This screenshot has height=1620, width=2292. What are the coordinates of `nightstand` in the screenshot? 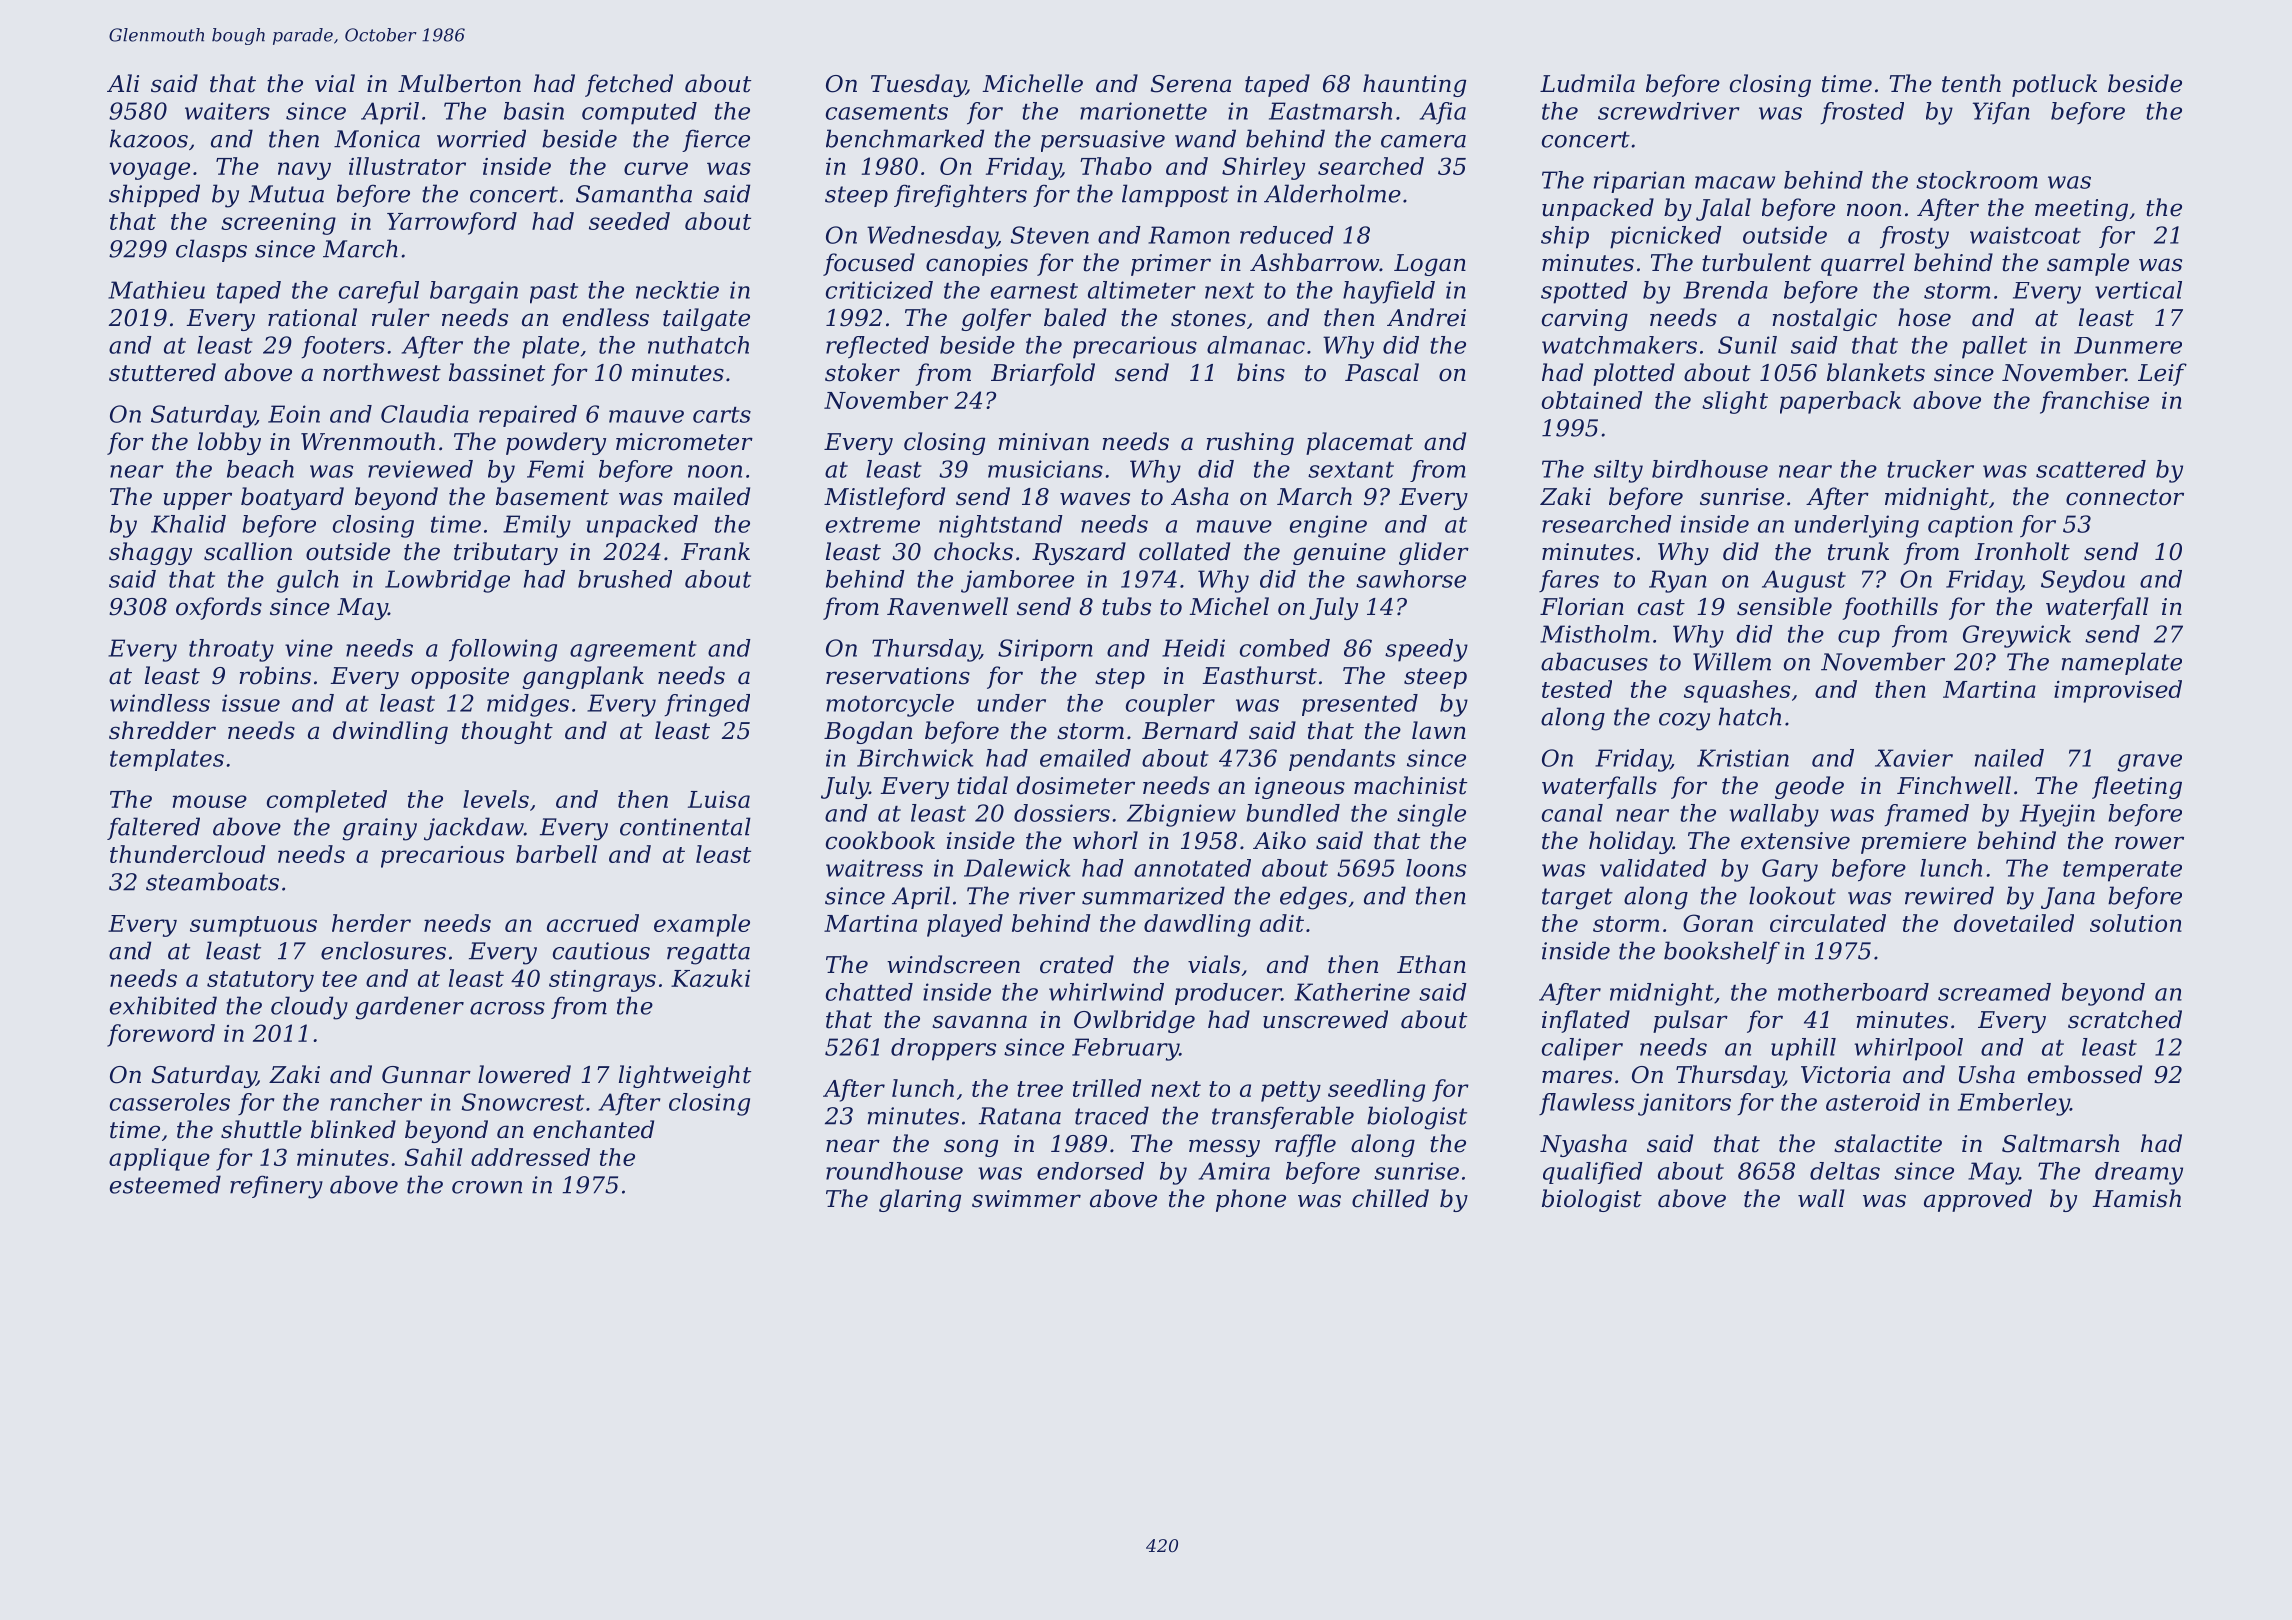 It's located at (1001, 526).
